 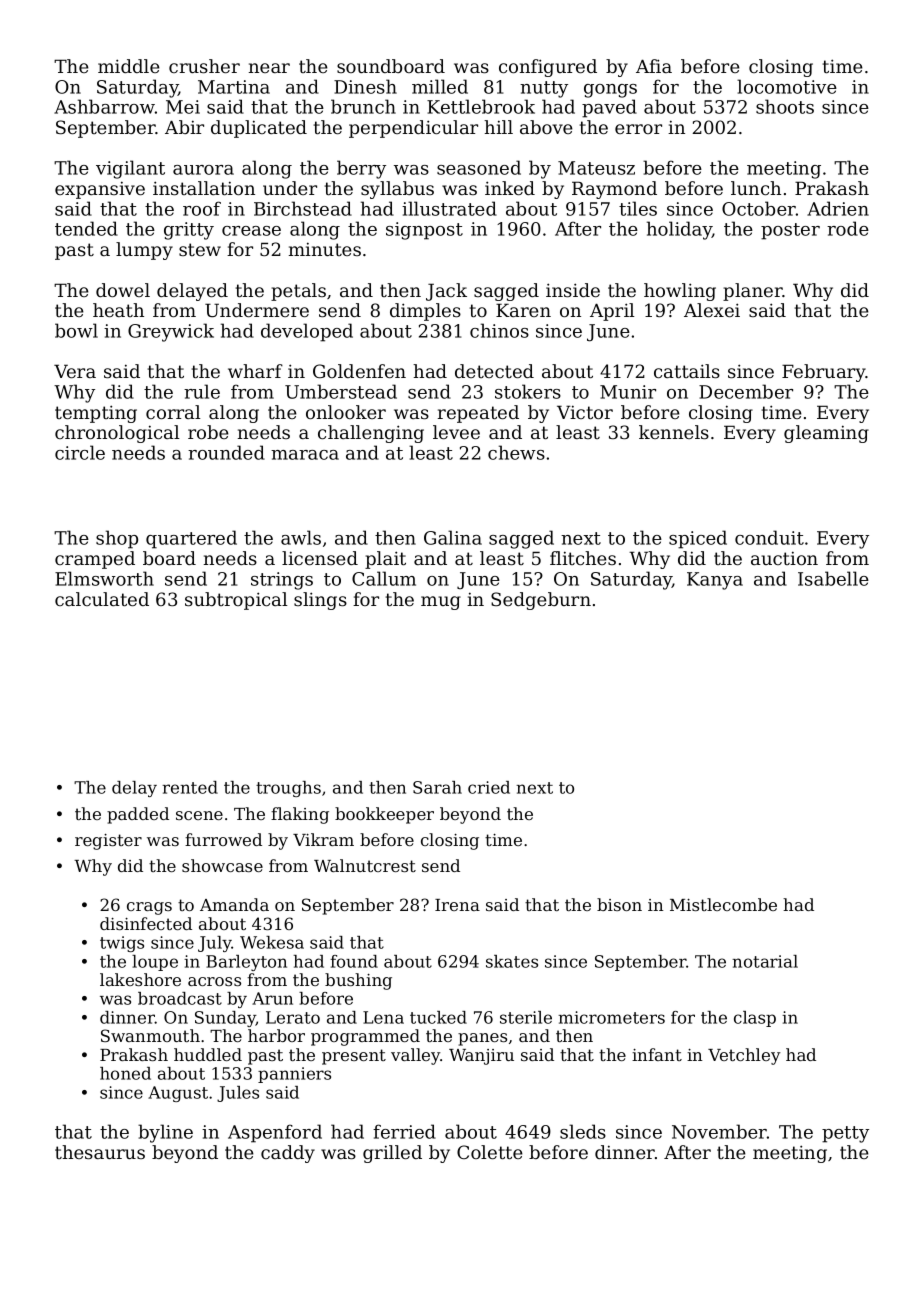 What do you see at coordinates (384, 578) in the screenshot?
I see `Callum` at bounding box center [384, 578].
